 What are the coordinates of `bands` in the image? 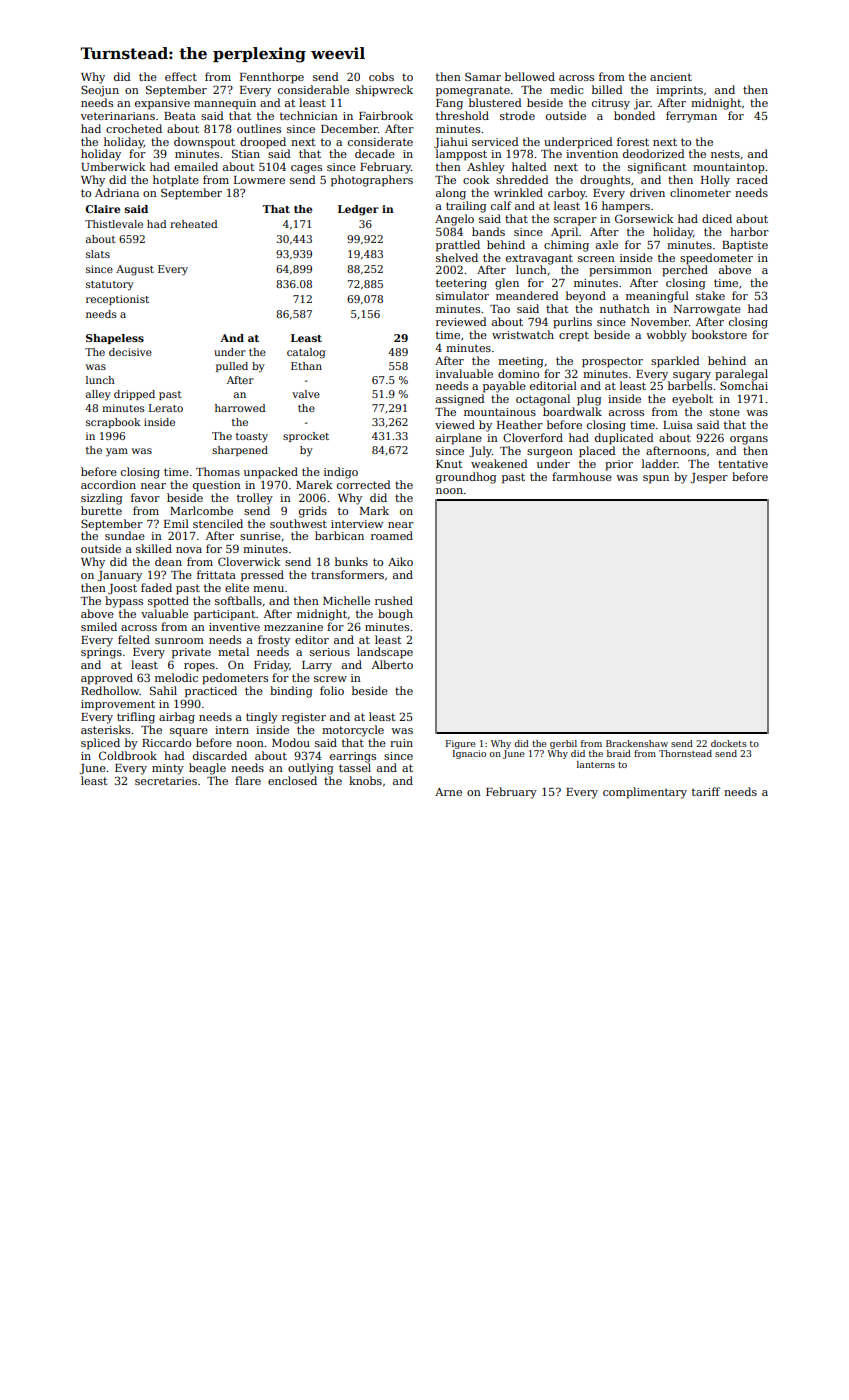 It's located at (488, 231).
